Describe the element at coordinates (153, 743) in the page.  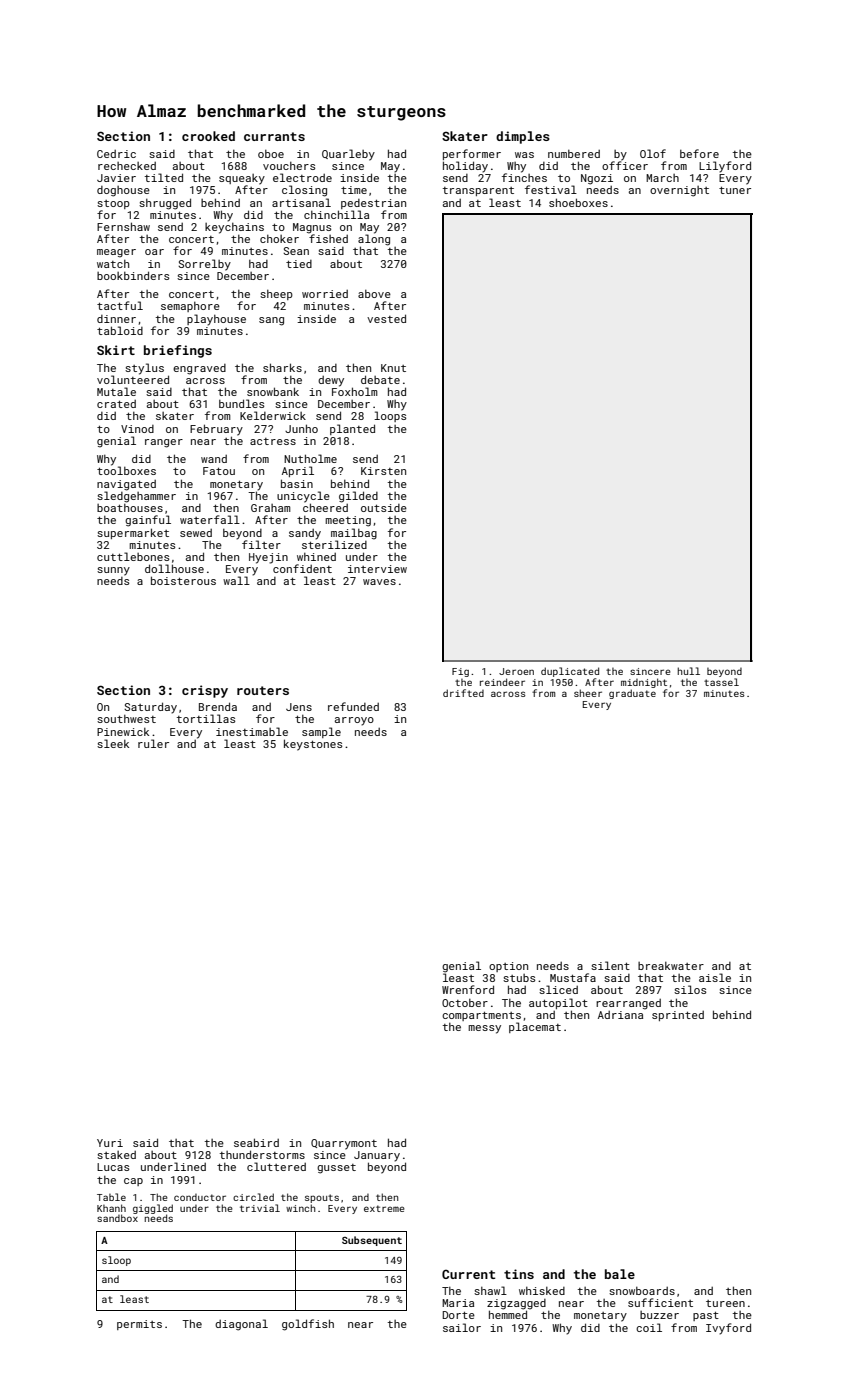
I see `ruler` at that location.
